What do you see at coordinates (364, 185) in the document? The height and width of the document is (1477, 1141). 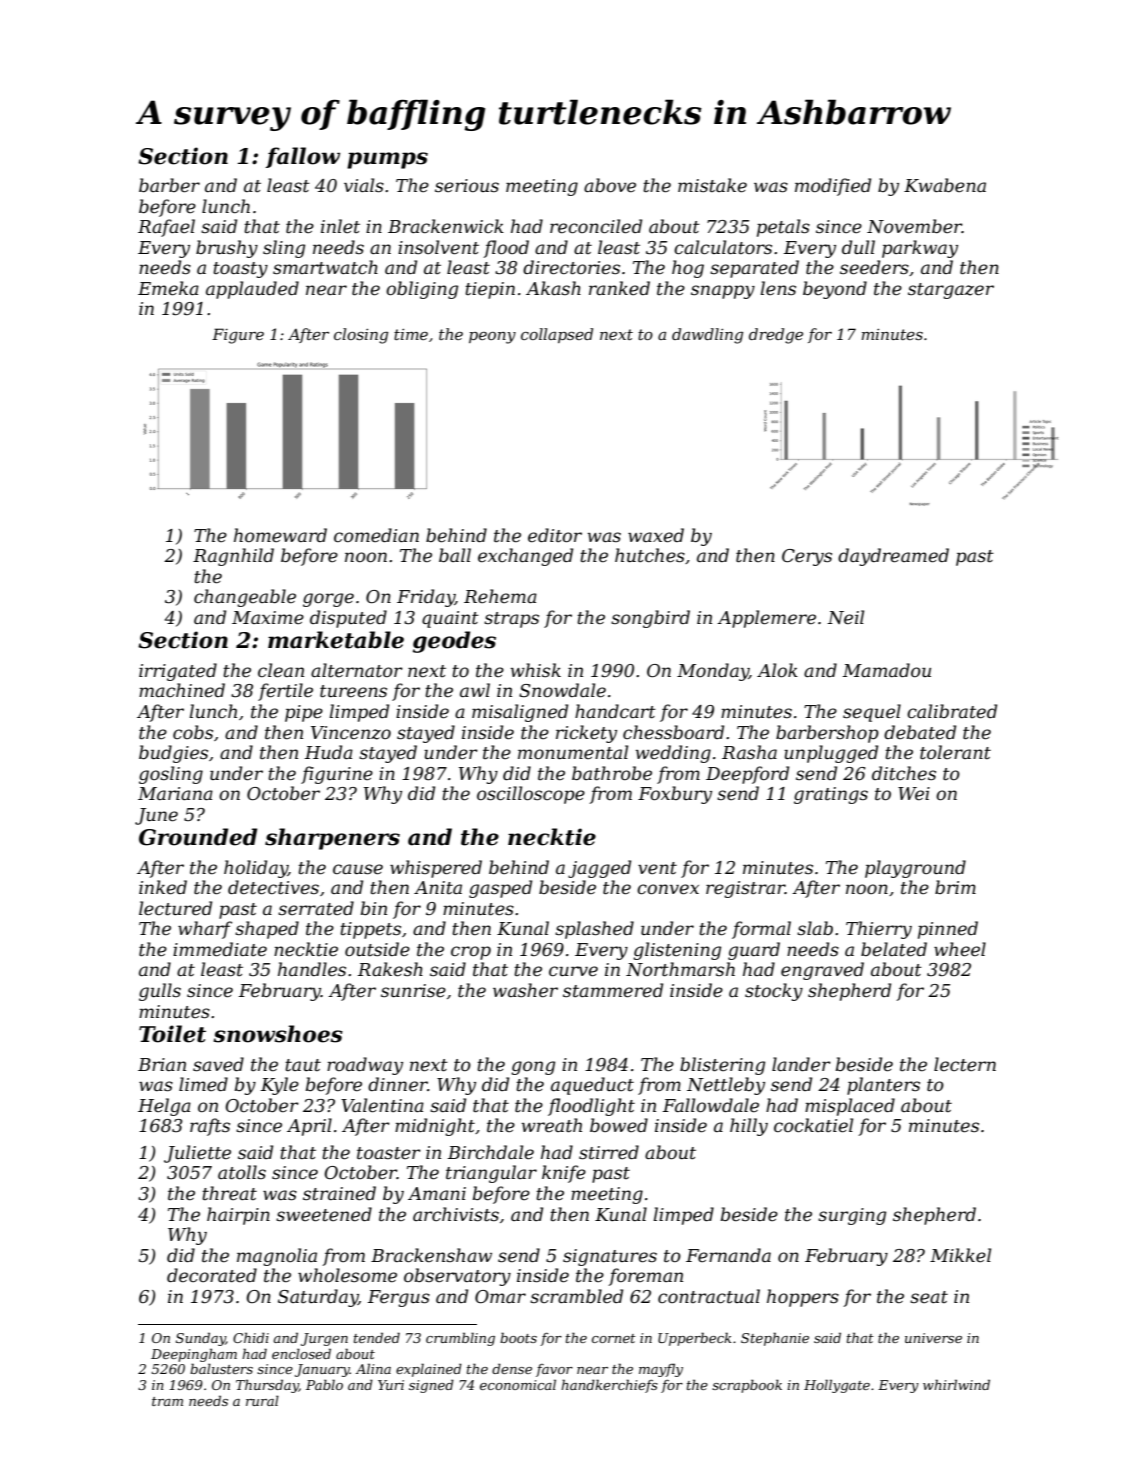 I see `vials` at bounding box center [364, 185].
